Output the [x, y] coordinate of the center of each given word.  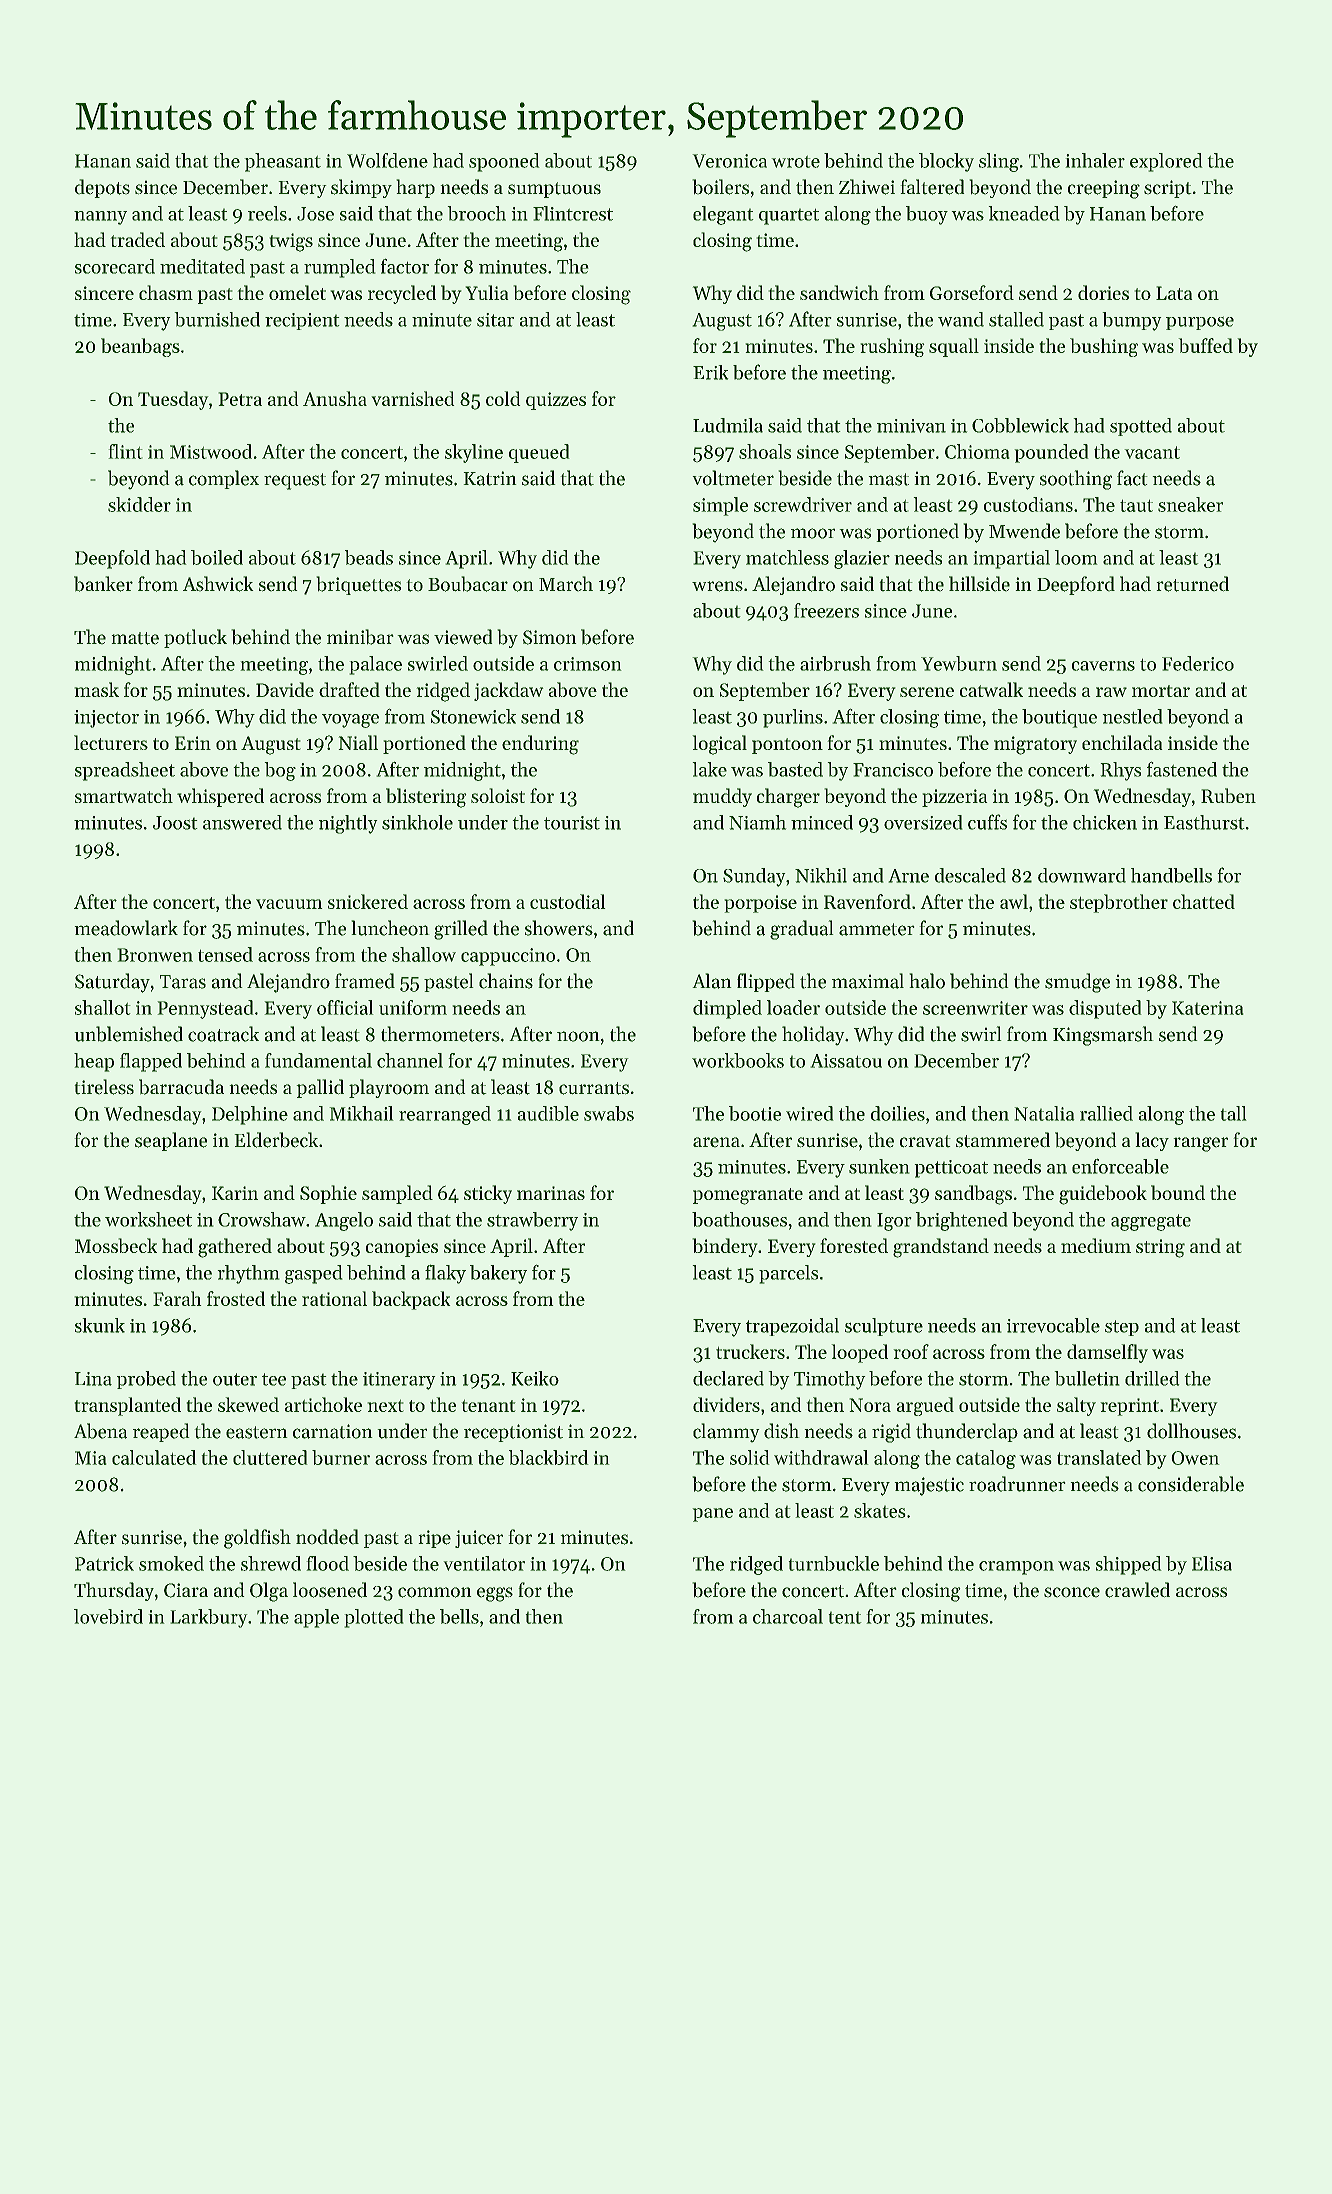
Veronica [729, 161]
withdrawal [821, 1457]
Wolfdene [387, 160]
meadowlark [126, 928]
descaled [970, 875]
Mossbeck [116, 1245]
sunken [879, 1166]
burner [341, 1457]
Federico [1198, 663]
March [566, 584]
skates [880, 1510]
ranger [1200, 1144]
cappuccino [508, 957]
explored [1166, 162]
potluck [195, 638]
